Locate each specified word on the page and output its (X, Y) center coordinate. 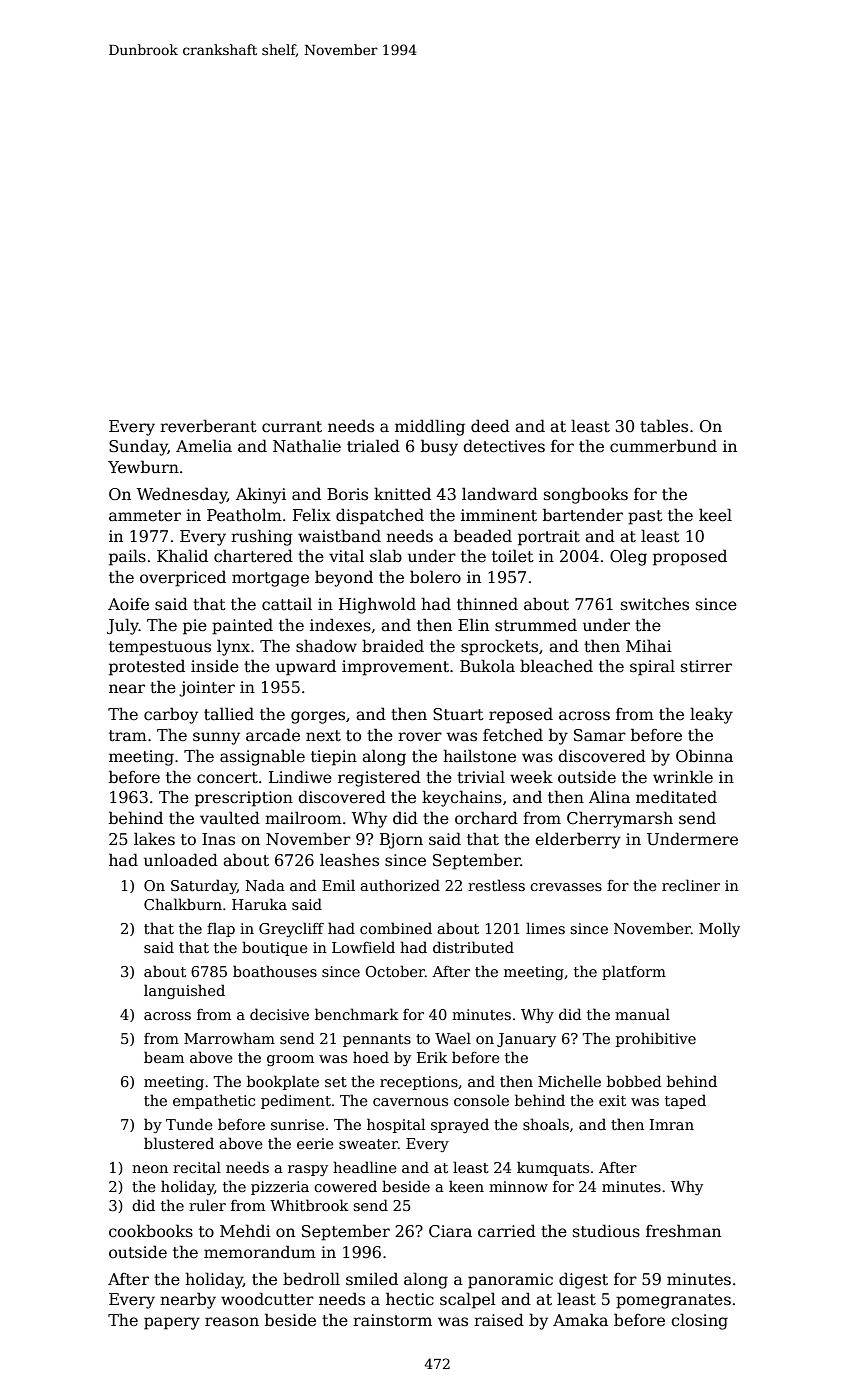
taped (685, 1101)
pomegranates (673, 1301)
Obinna (704, 755)
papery (172, 1323)
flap (221, 929)
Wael (453, 1038)
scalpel (468, 1300)
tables (664, 426)
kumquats (553, 1168)
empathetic (214, 1101)
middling (430, 427)
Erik (432, 1057)
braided (393, 646)
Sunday (138, 447)
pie (195, 627)
